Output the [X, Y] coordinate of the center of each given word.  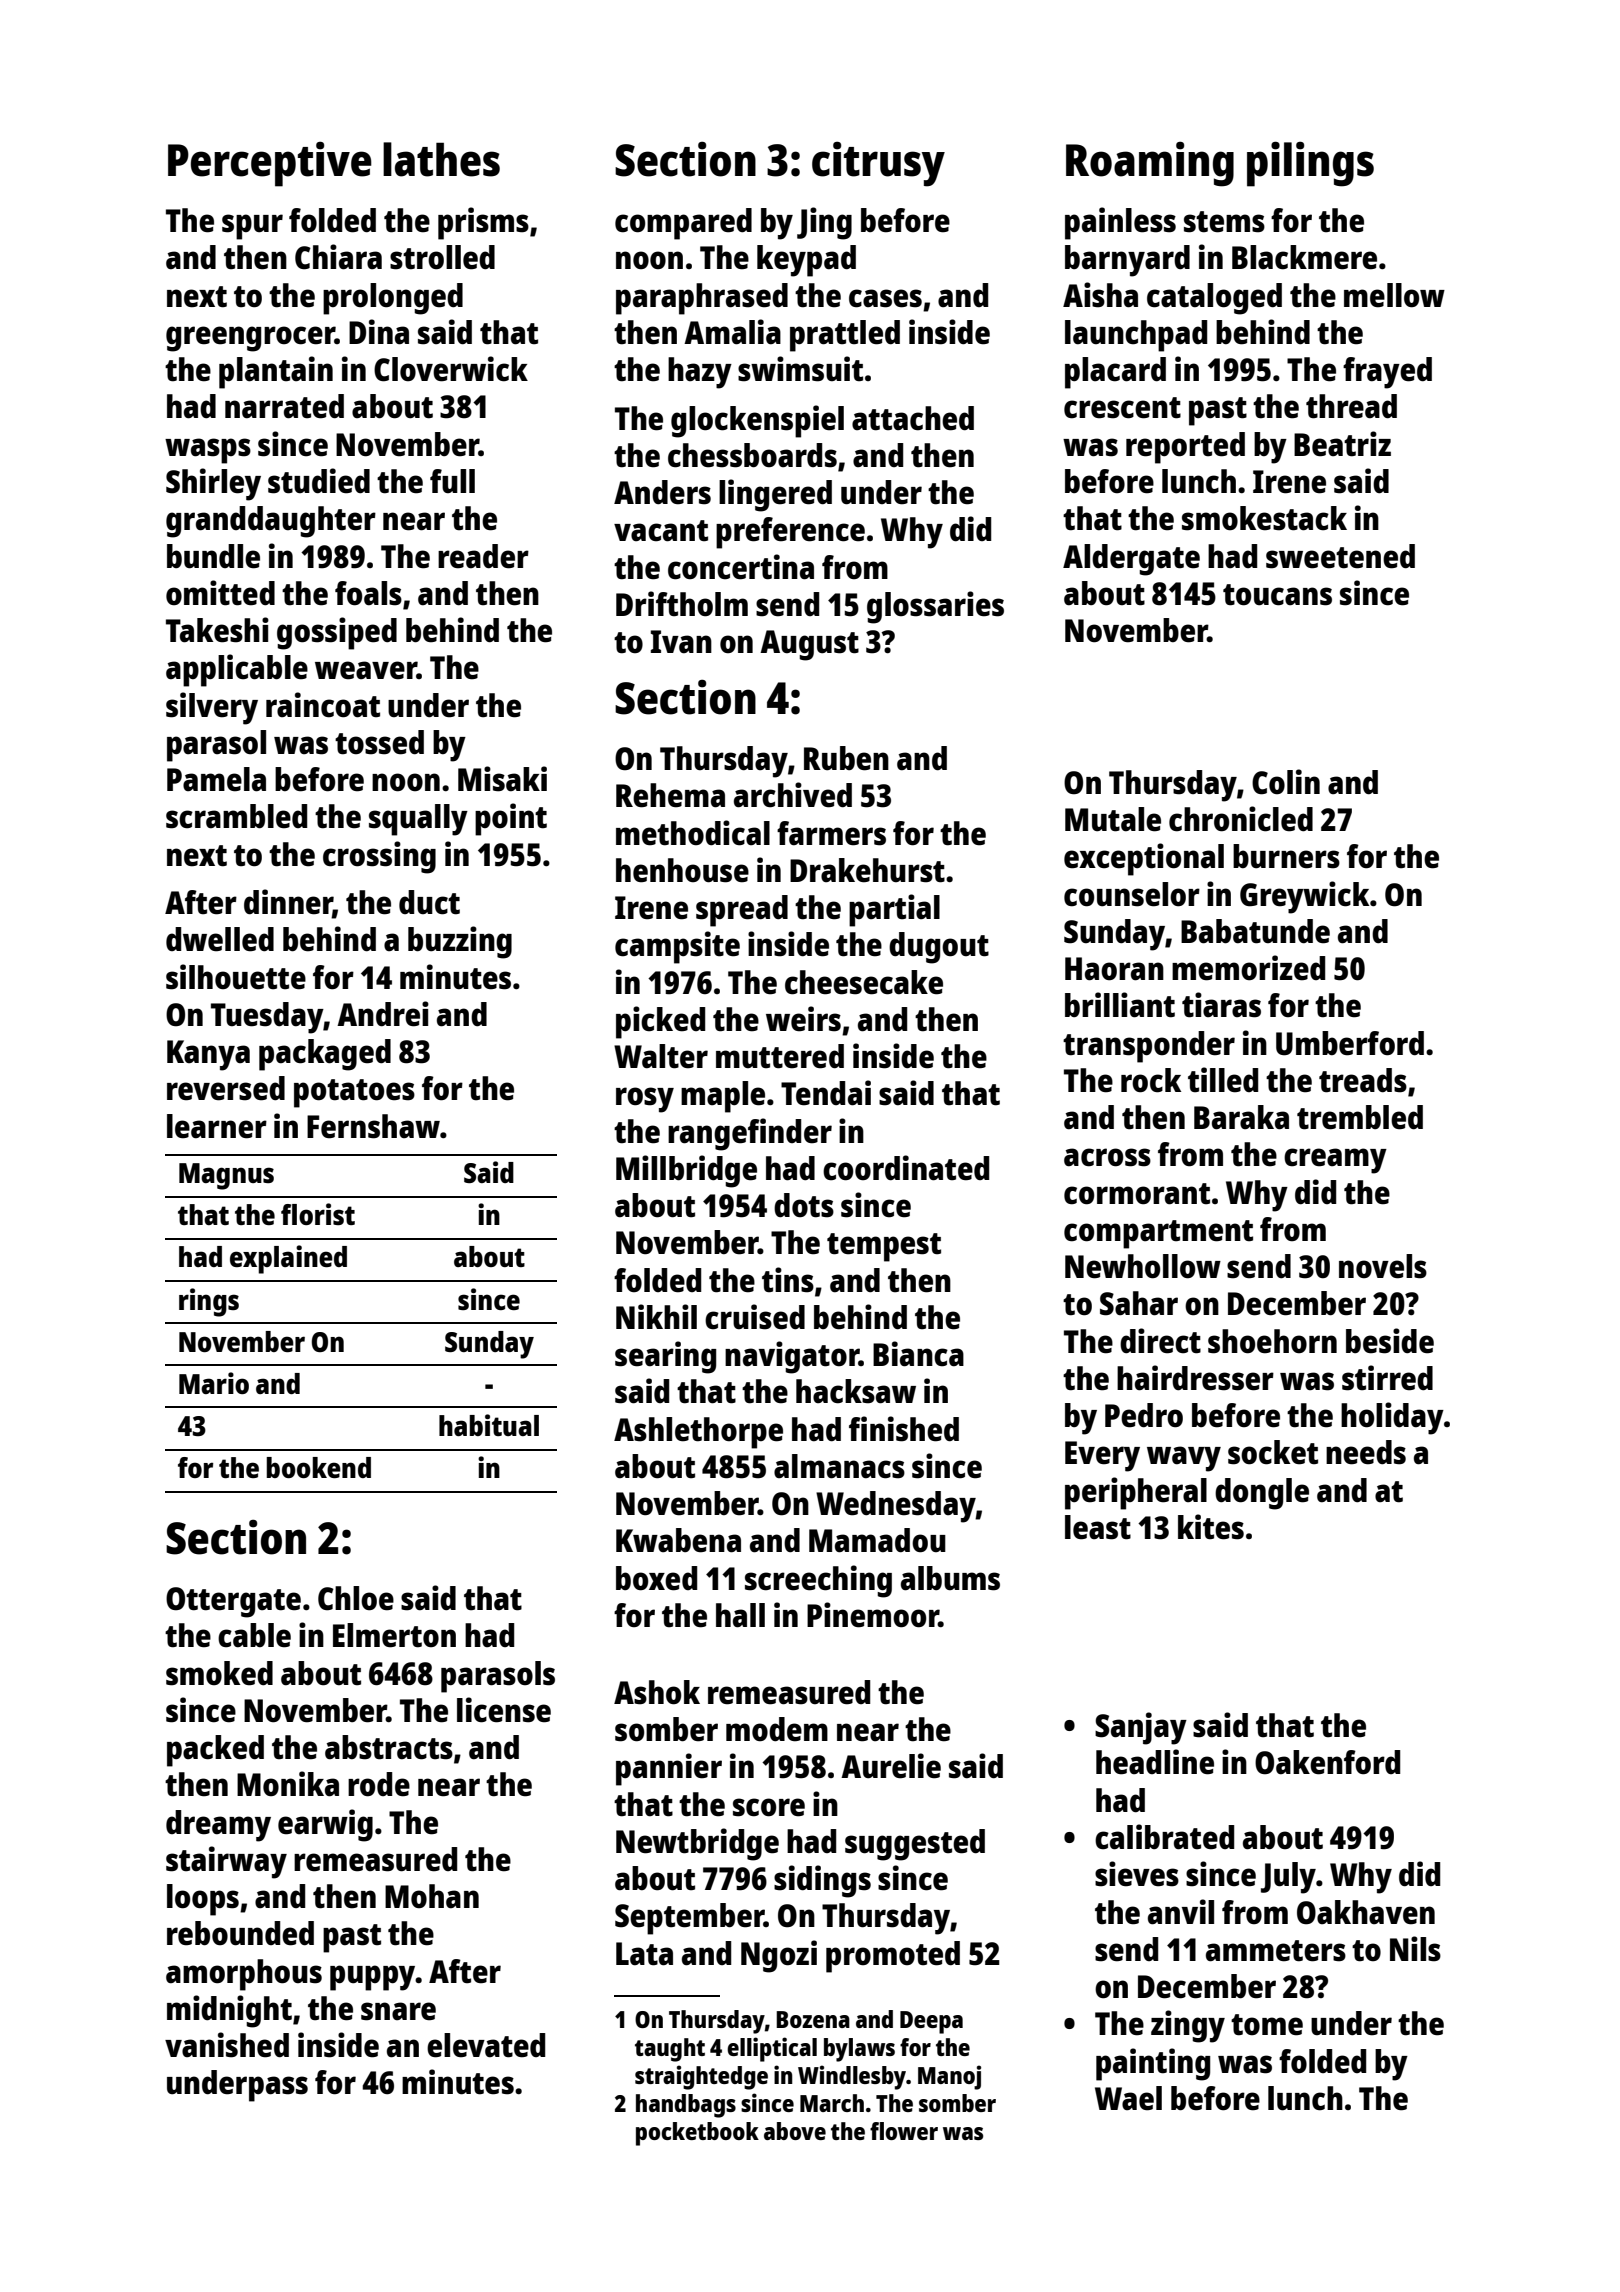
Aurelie [891, 1766]
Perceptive [270, 164]
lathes [441, 159]
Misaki [502, 779]
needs [1366, 1452]
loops [203, 1900]
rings [209, 1302]
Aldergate [1131, 560]
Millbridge [686, 1171]
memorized [1248, 968]
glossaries [935, 607]
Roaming [1150, 164]
